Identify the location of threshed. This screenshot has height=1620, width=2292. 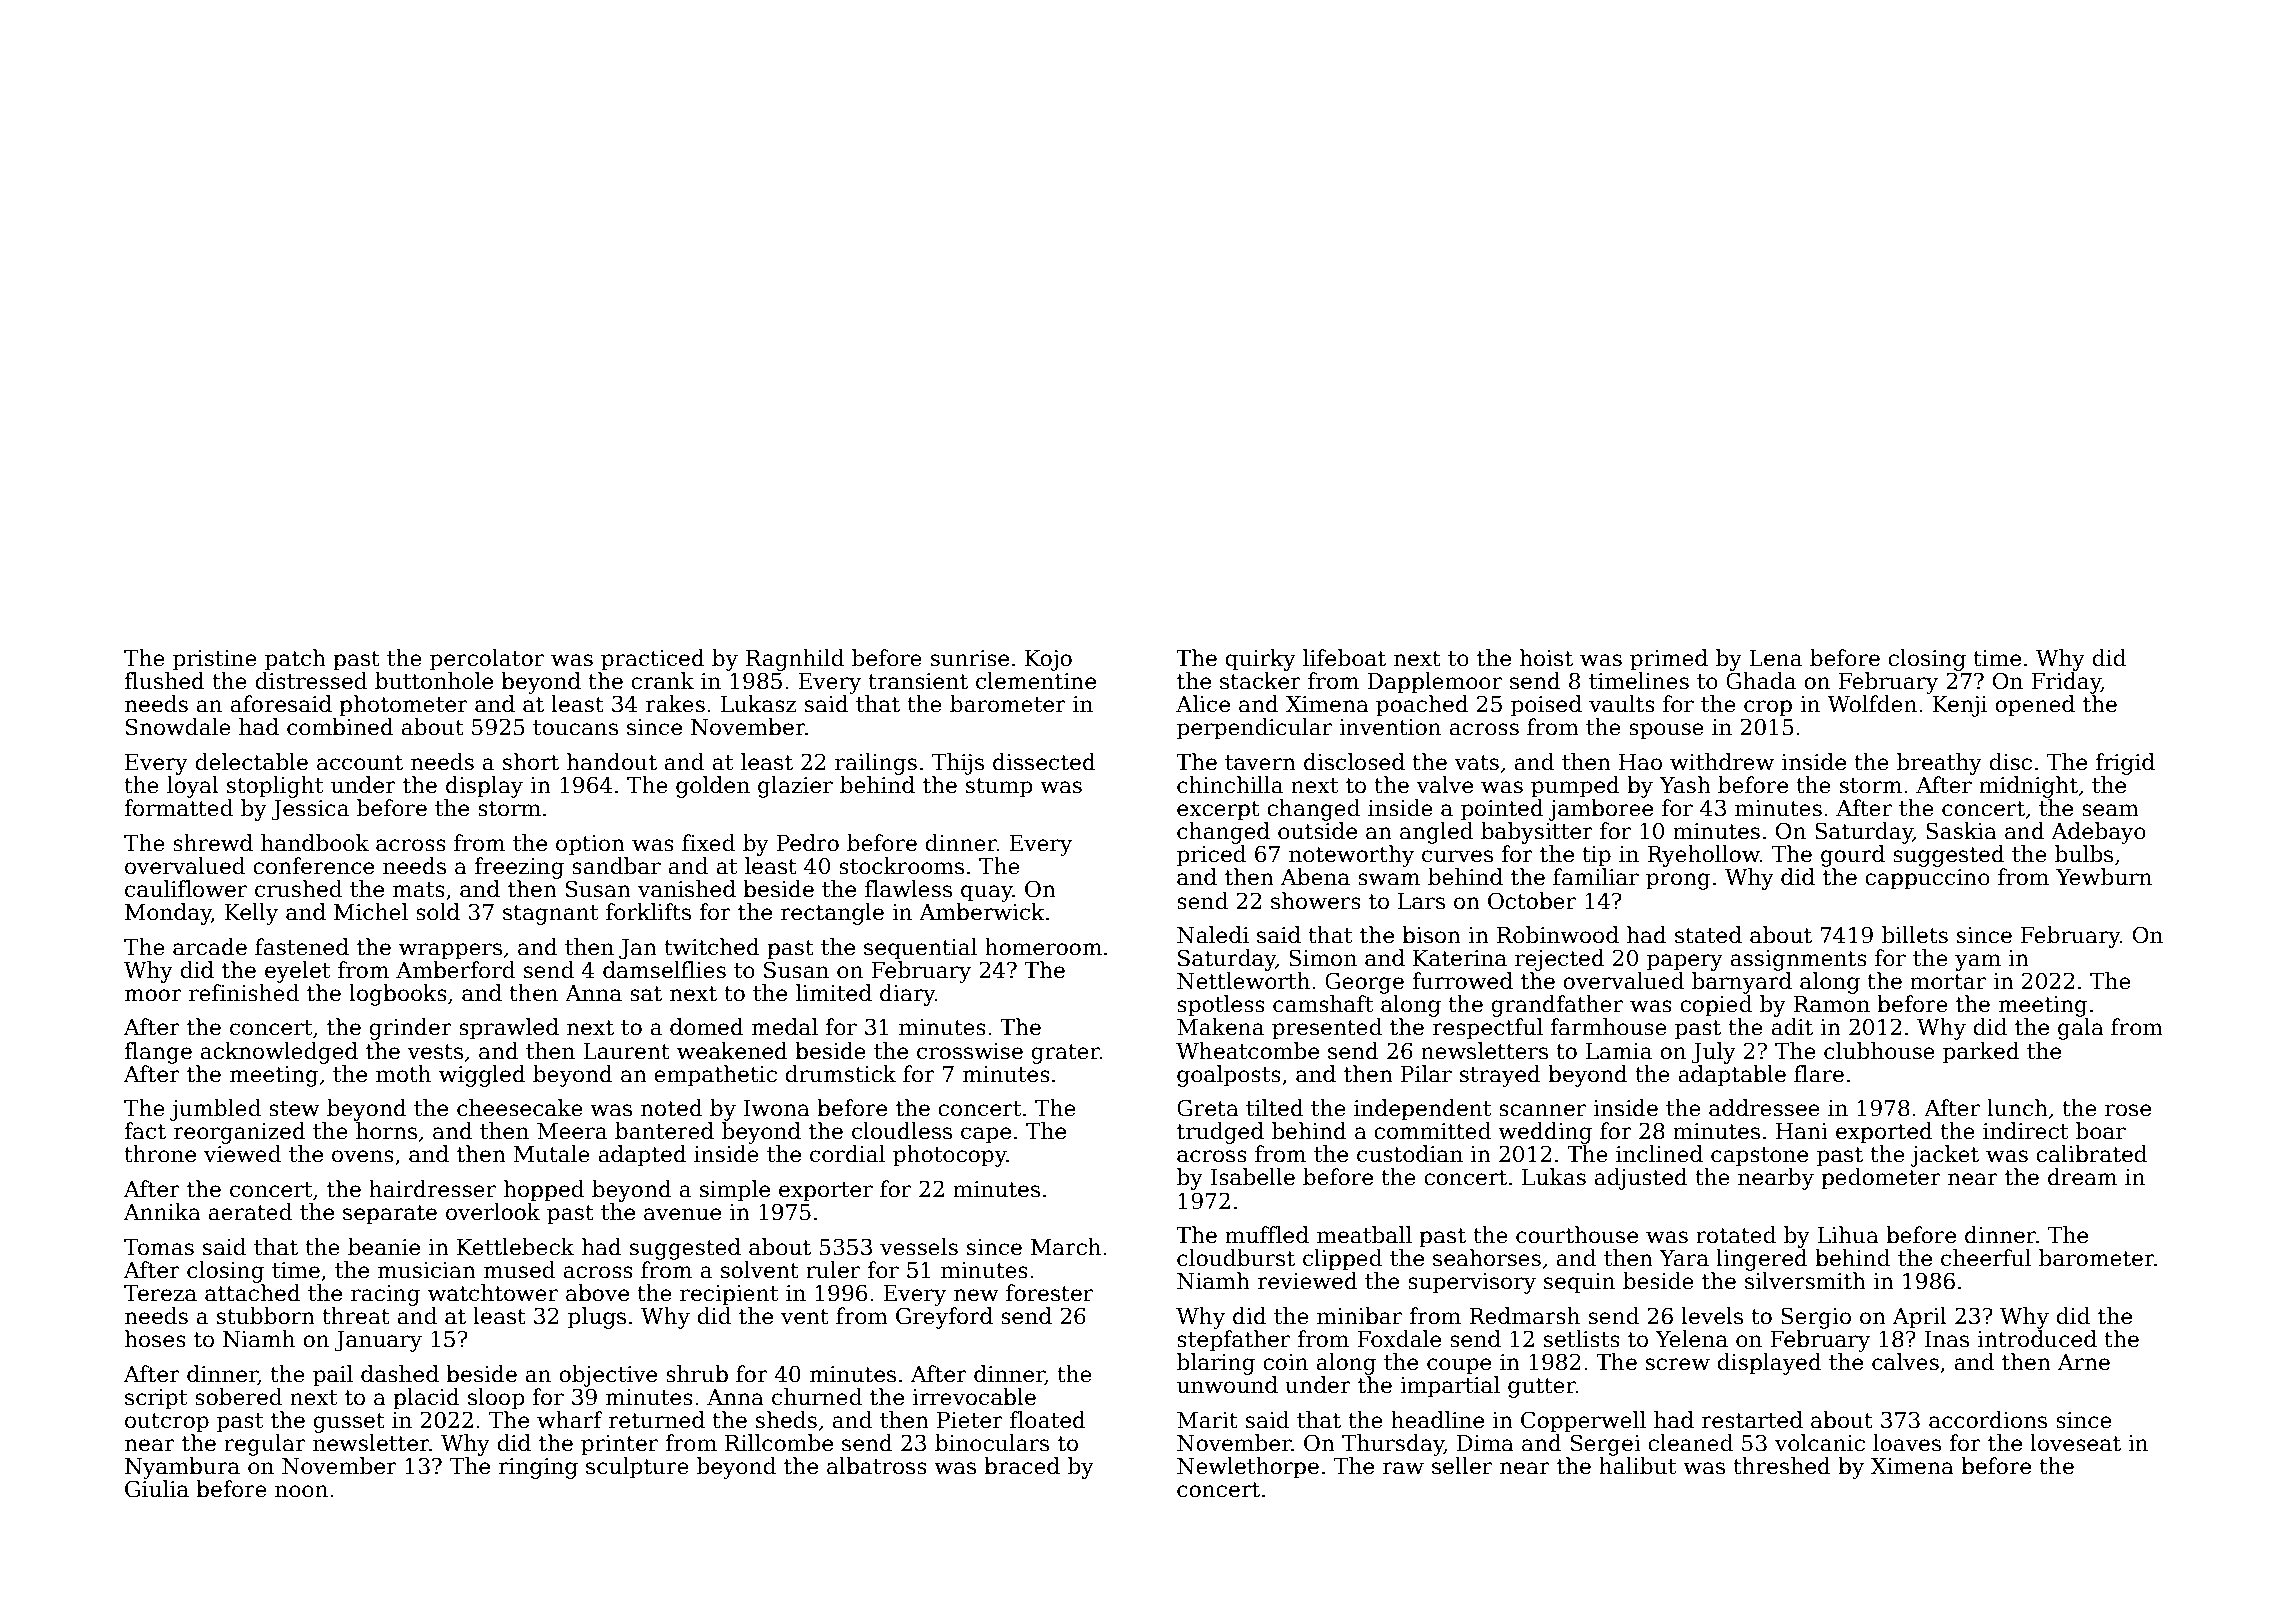
(1782, 1466).
